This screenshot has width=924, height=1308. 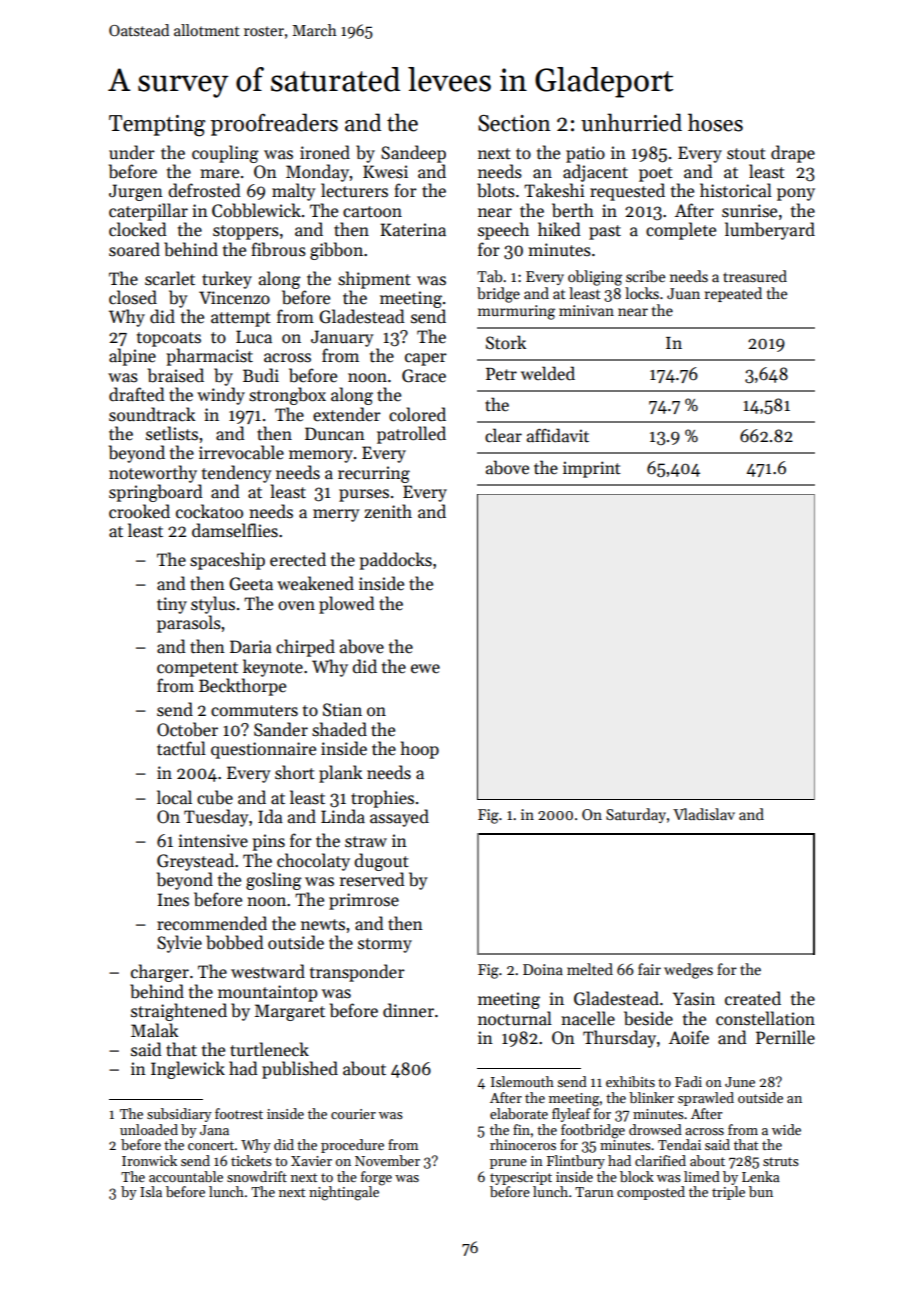 What do you see at coordinates (715, 122) in the screenshot?
I see `hoses` at bounding box center [715, 122].
